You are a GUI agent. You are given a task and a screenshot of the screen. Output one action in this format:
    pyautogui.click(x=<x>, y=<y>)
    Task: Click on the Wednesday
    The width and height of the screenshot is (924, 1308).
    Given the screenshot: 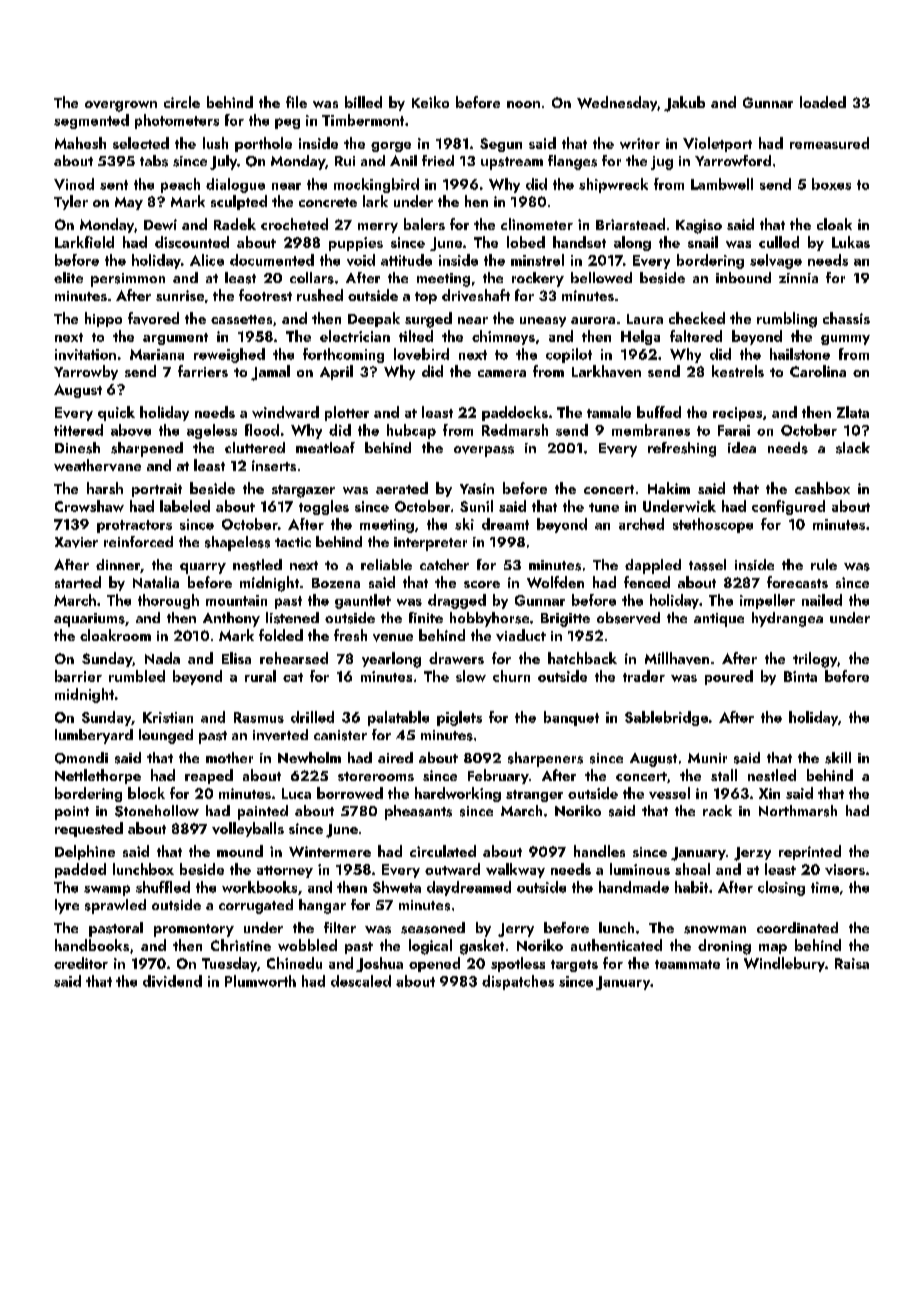 What is the action you would take?
    pyautogui.click(x=617, y=103)
